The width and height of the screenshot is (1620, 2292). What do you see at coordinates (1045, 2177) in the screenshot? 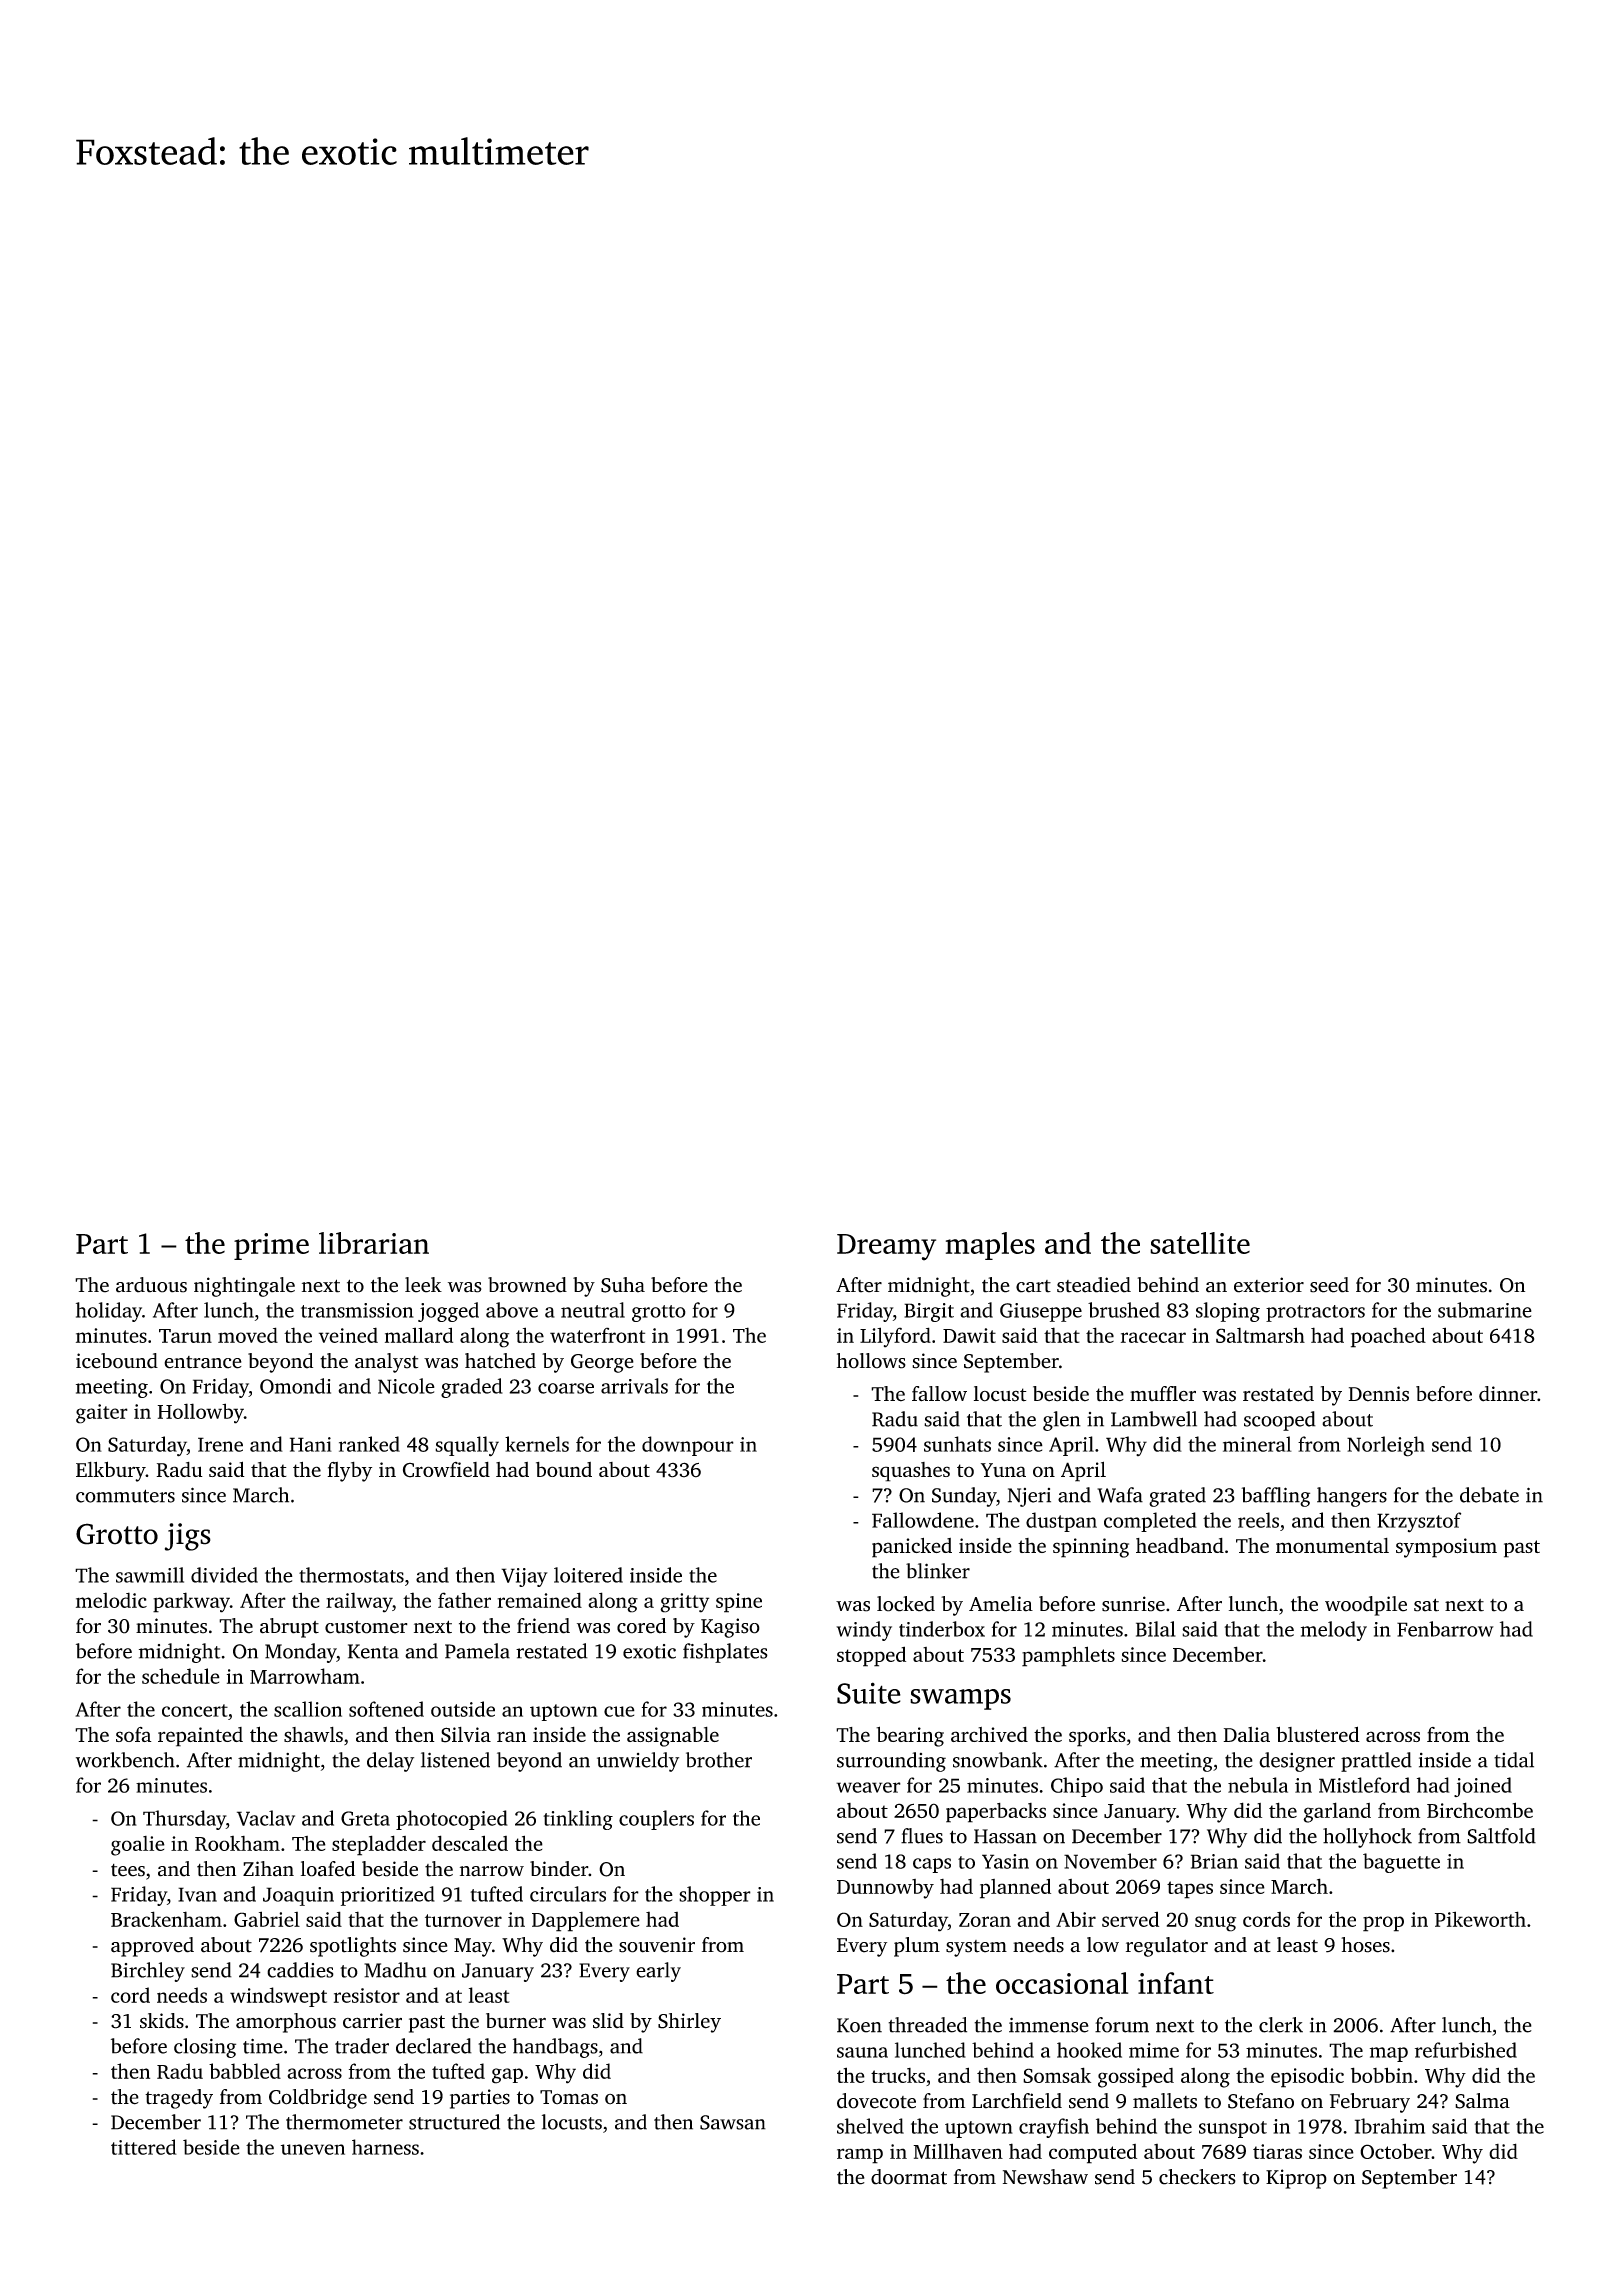
I see `Newshaw` at bounding box center [1045, 2177].
